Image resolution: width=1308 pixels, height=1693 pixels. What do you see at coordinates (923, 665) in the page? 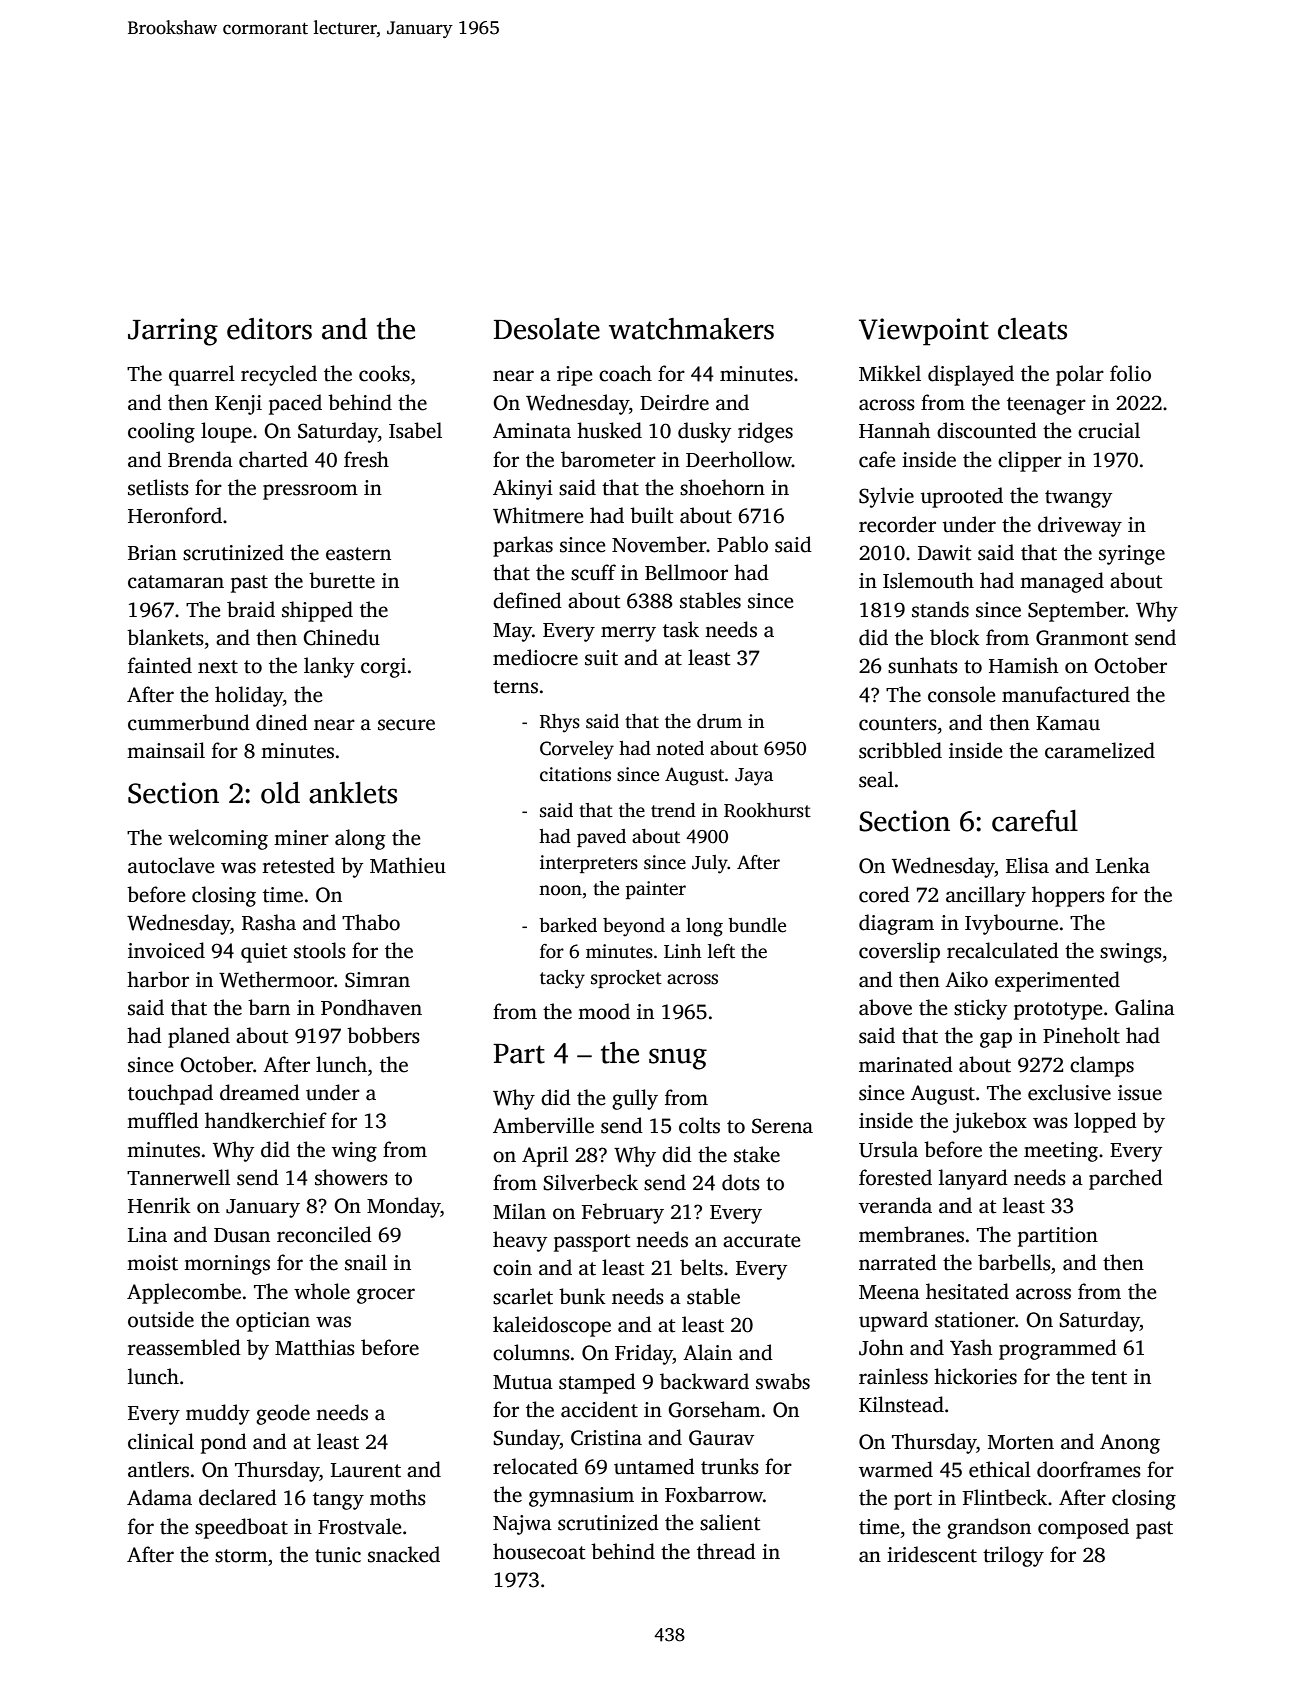
I see `sunhats` at bounding box center [923, 665].
